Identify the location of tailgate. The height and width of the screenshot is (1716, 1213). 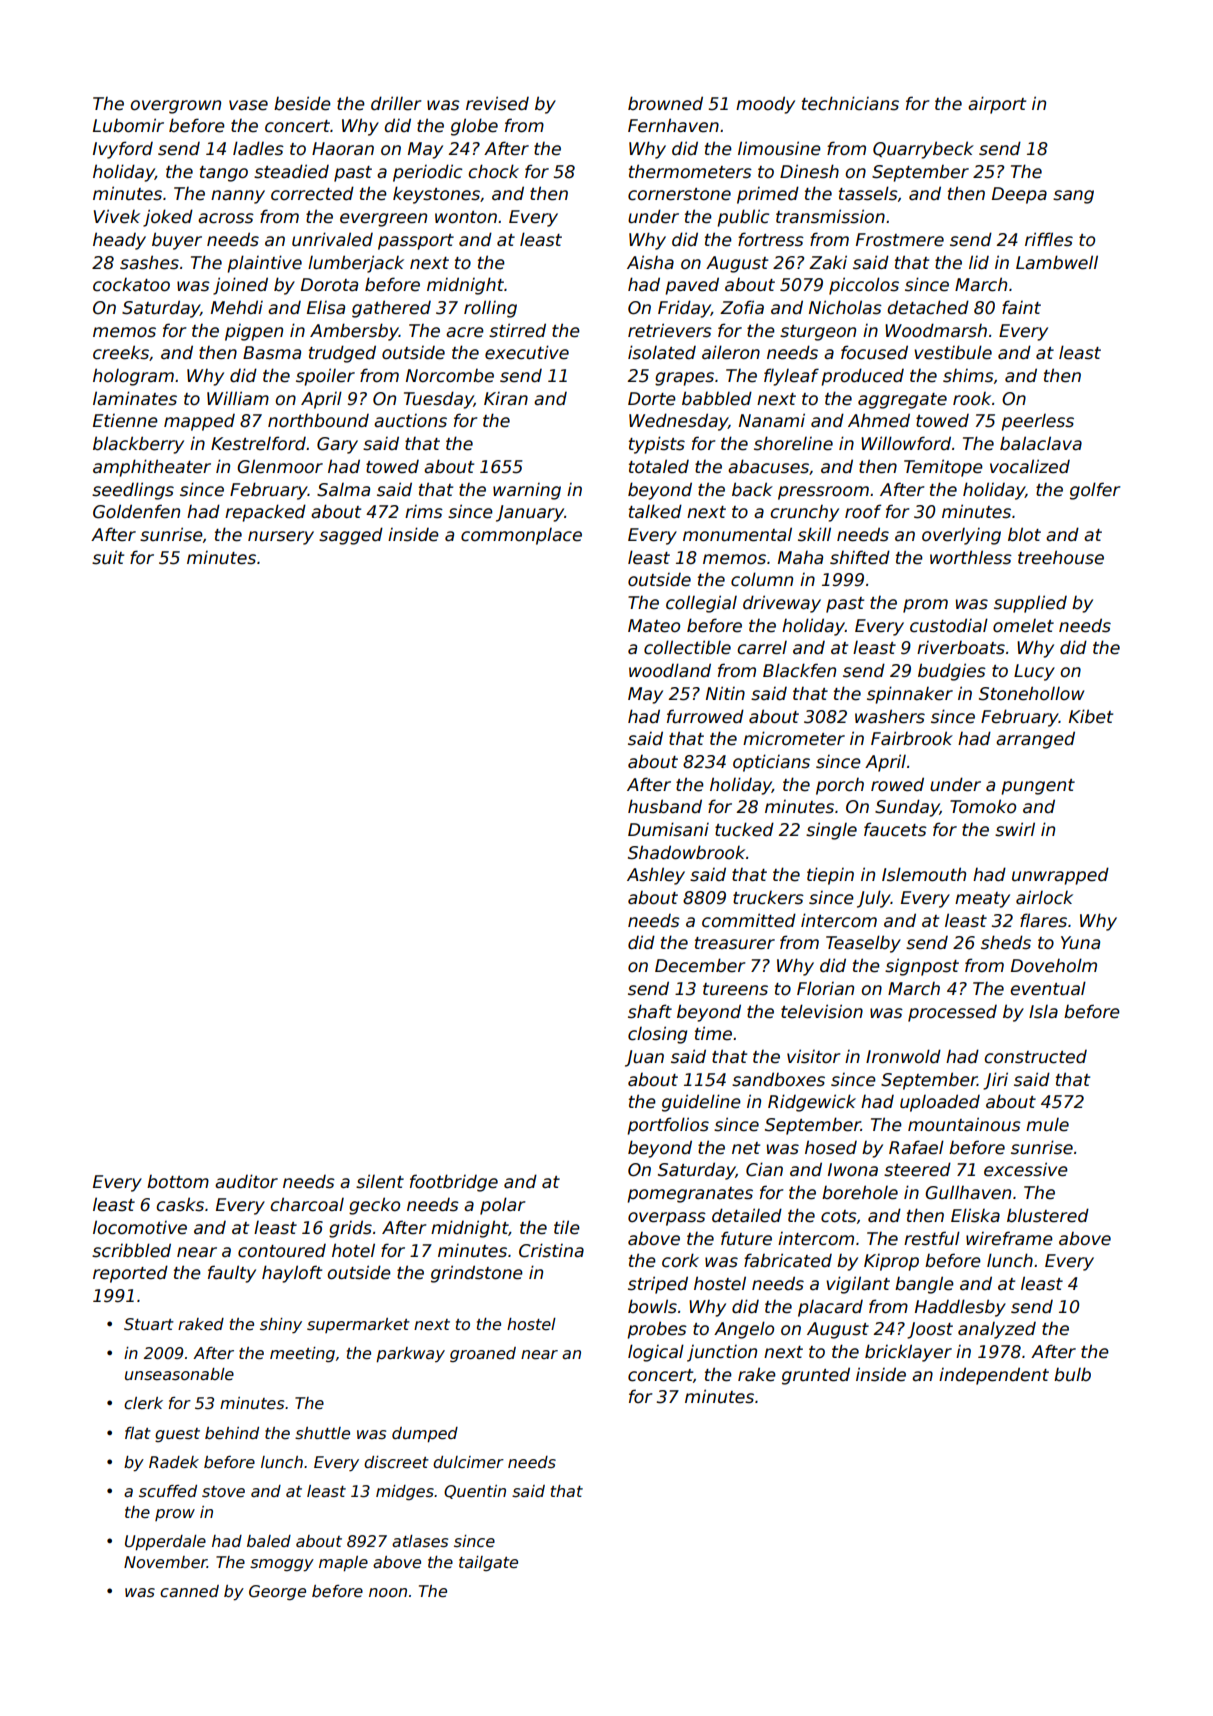
(488, 1563).
